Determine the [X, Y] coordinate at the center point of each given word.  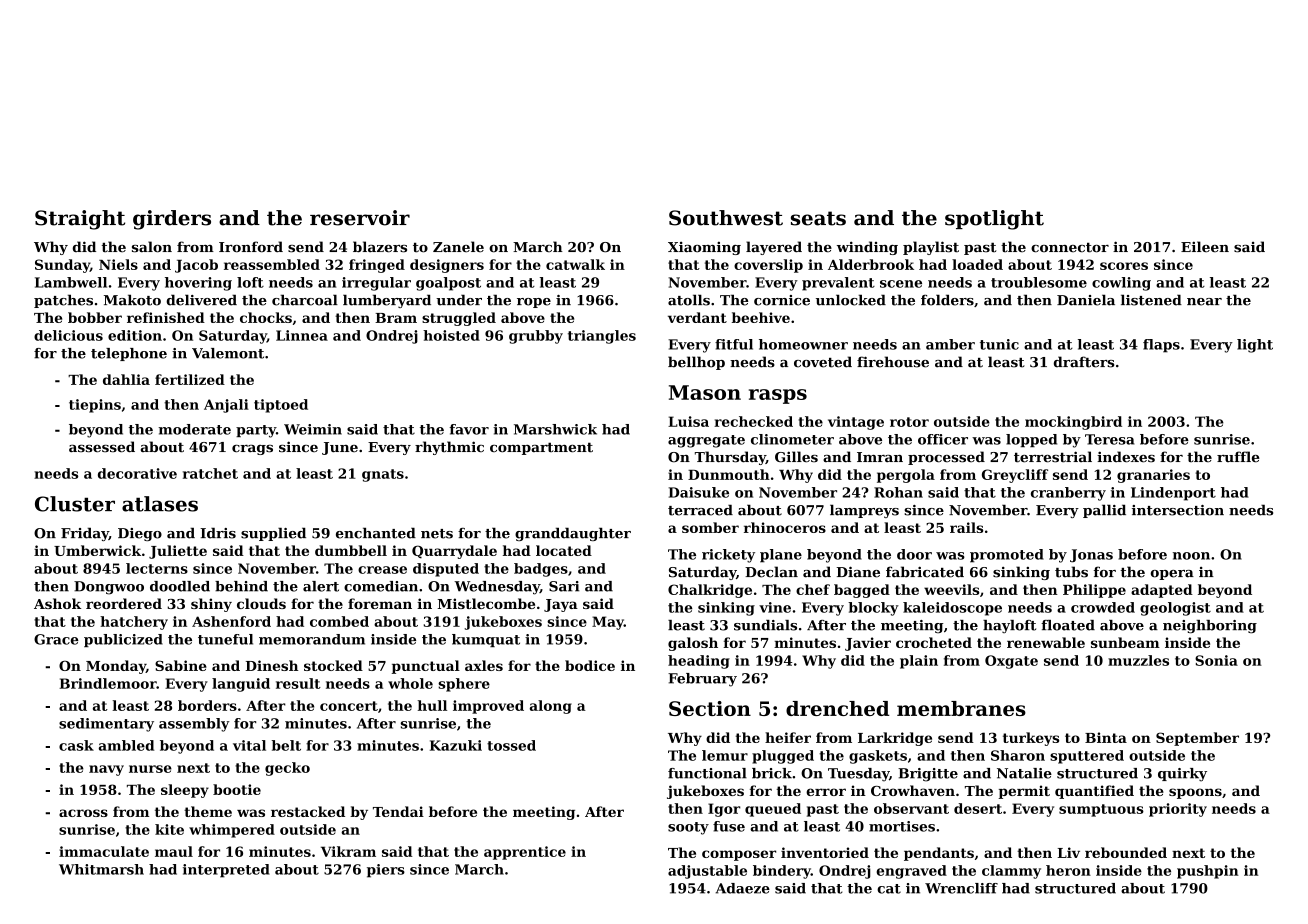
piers [386, 871]
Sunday [62, 266]
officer [943, 439]
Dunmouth [729, 474]
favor [469, 429]
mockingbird [1073, 423]
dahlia [126, 379]
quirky [1182, 775]
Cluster [75, 504]
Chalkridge [710, 591]
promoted [1007, 556]
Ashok [57, 603]
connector [1070, 247]
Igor [724, 810]
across [83, 813]
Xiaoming [704, 248]
